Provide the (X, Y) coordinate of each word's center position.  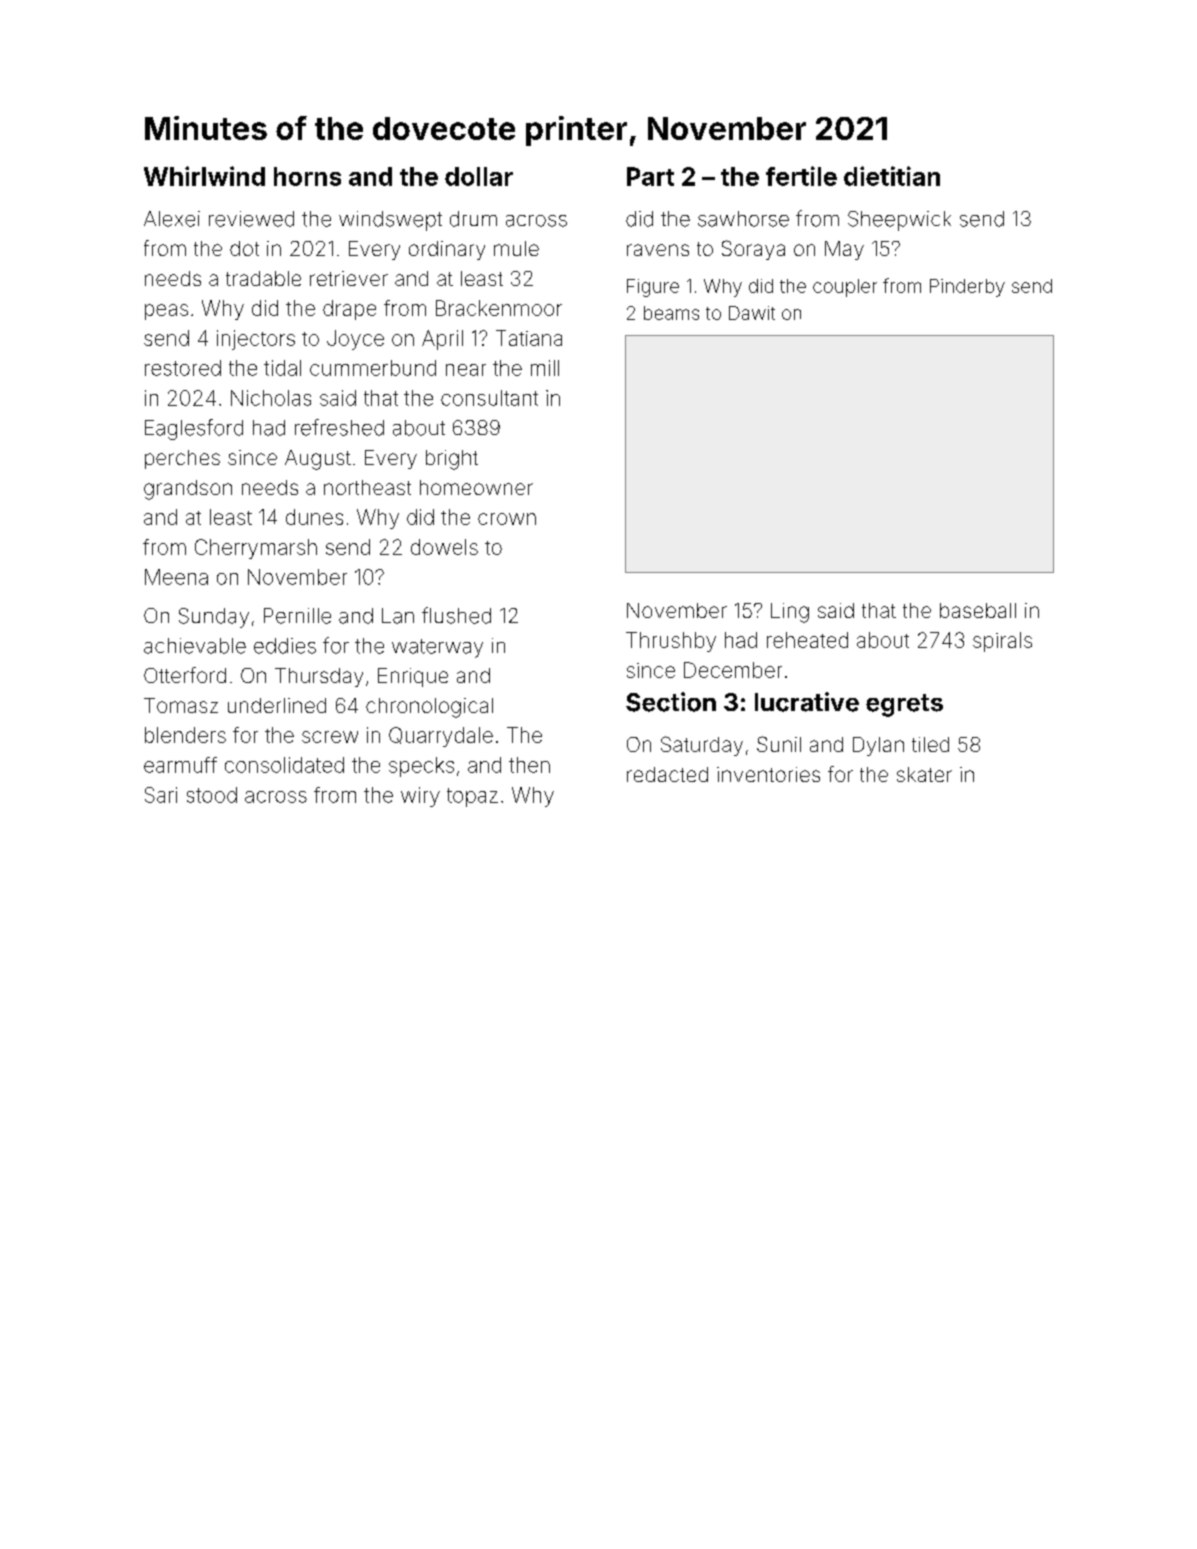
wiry (420, 797)
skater (924, 774)
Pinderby (967, 288)
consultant (489, 398)
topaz (472, 797)
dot (244, 248)
